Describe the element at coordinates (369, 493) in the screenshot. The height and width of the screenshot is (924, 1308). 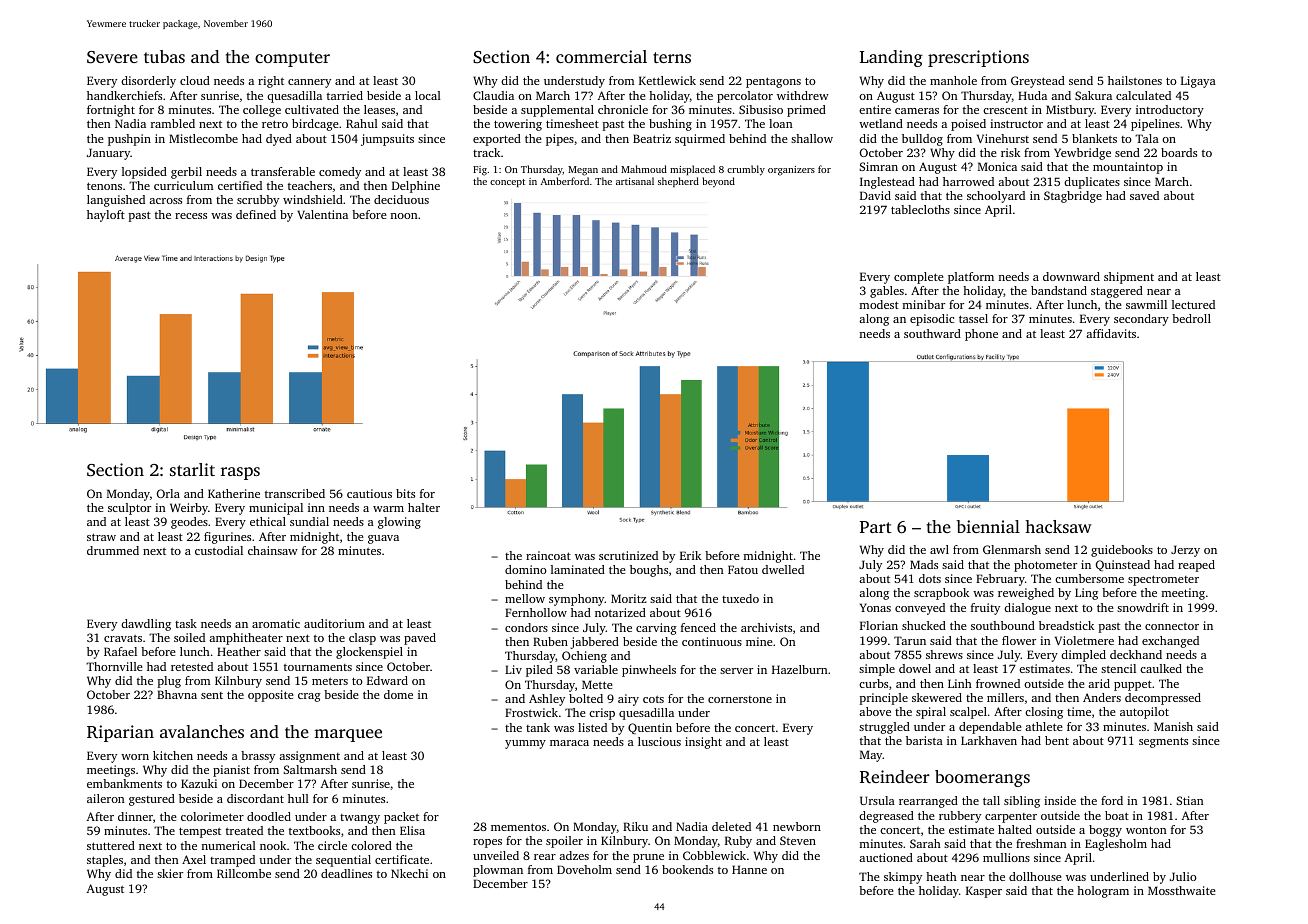
I see `cautious` at that location.
